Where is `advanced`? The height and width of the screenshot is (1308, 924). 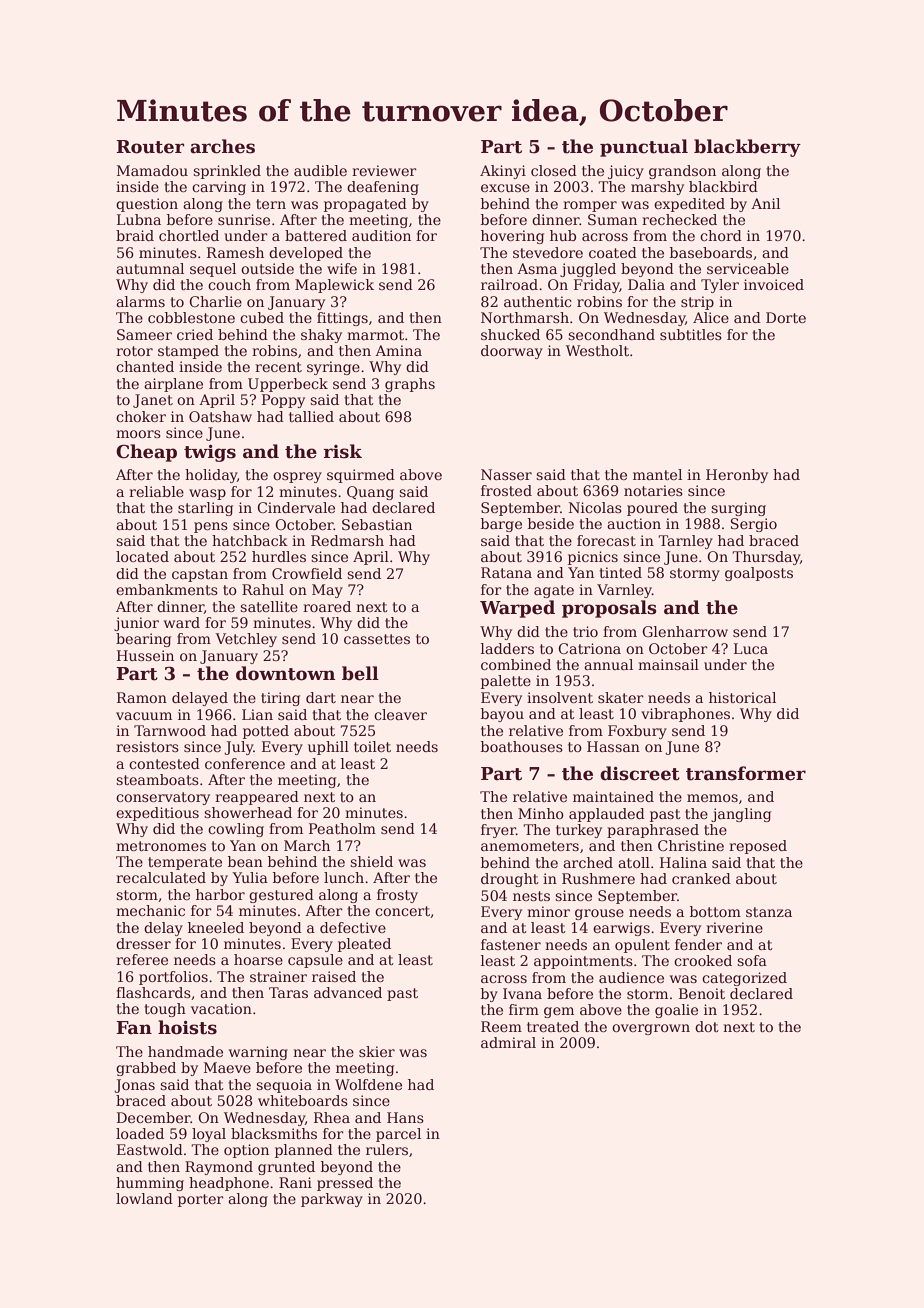 advanced is located at coordinates (348, 992).
